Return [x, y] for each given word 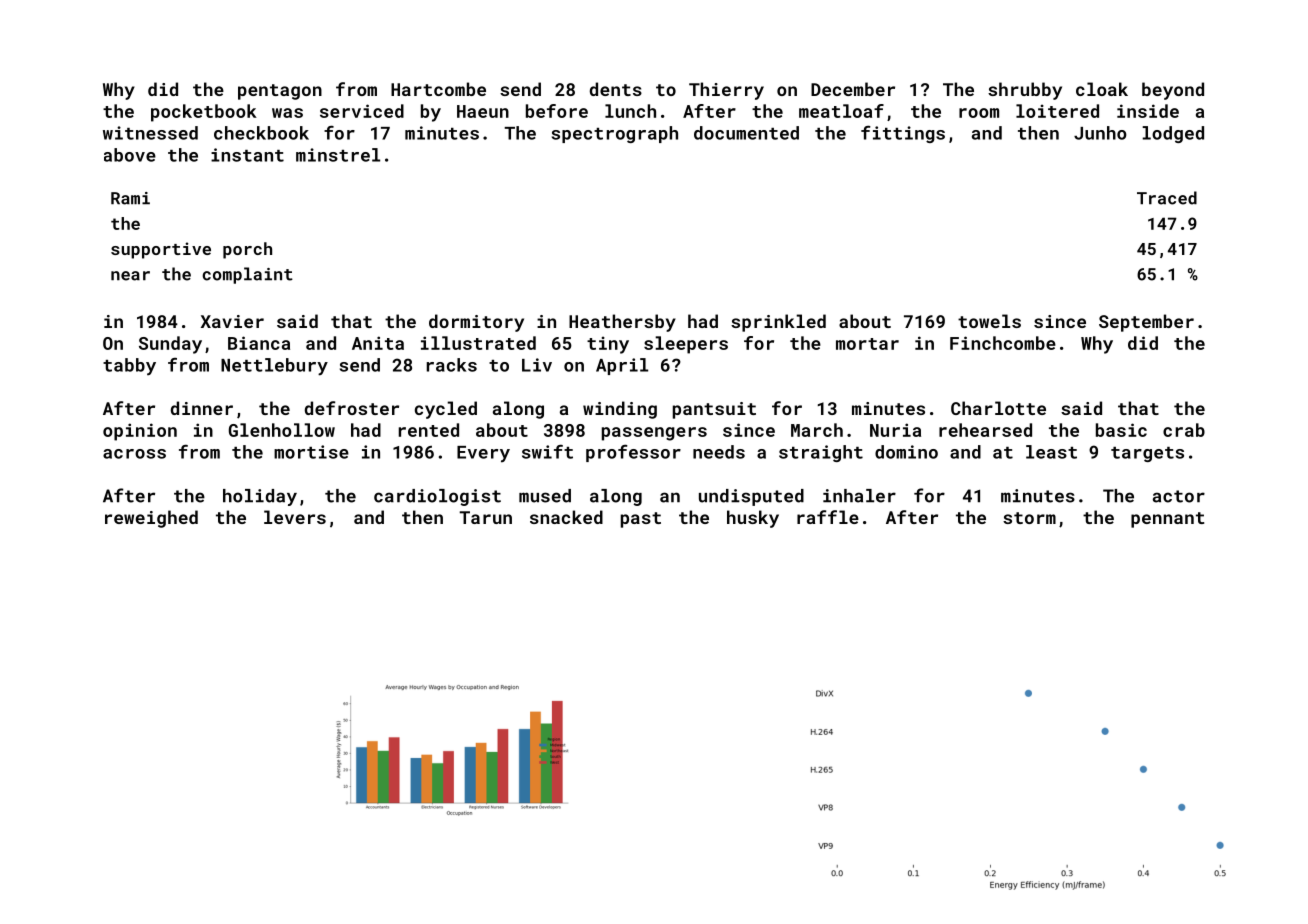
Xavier [232, 321]
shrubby [1025, 91]
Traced [1167, 198]
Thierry [726, 91]
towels [989, 321]
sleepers [686, 345]
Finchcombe [1003, 343]
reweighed [151, 519]
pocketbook [204, 113]
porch [247, 250]
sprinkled [778, 323]
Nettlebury [274, 367]
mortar [867, 344]
